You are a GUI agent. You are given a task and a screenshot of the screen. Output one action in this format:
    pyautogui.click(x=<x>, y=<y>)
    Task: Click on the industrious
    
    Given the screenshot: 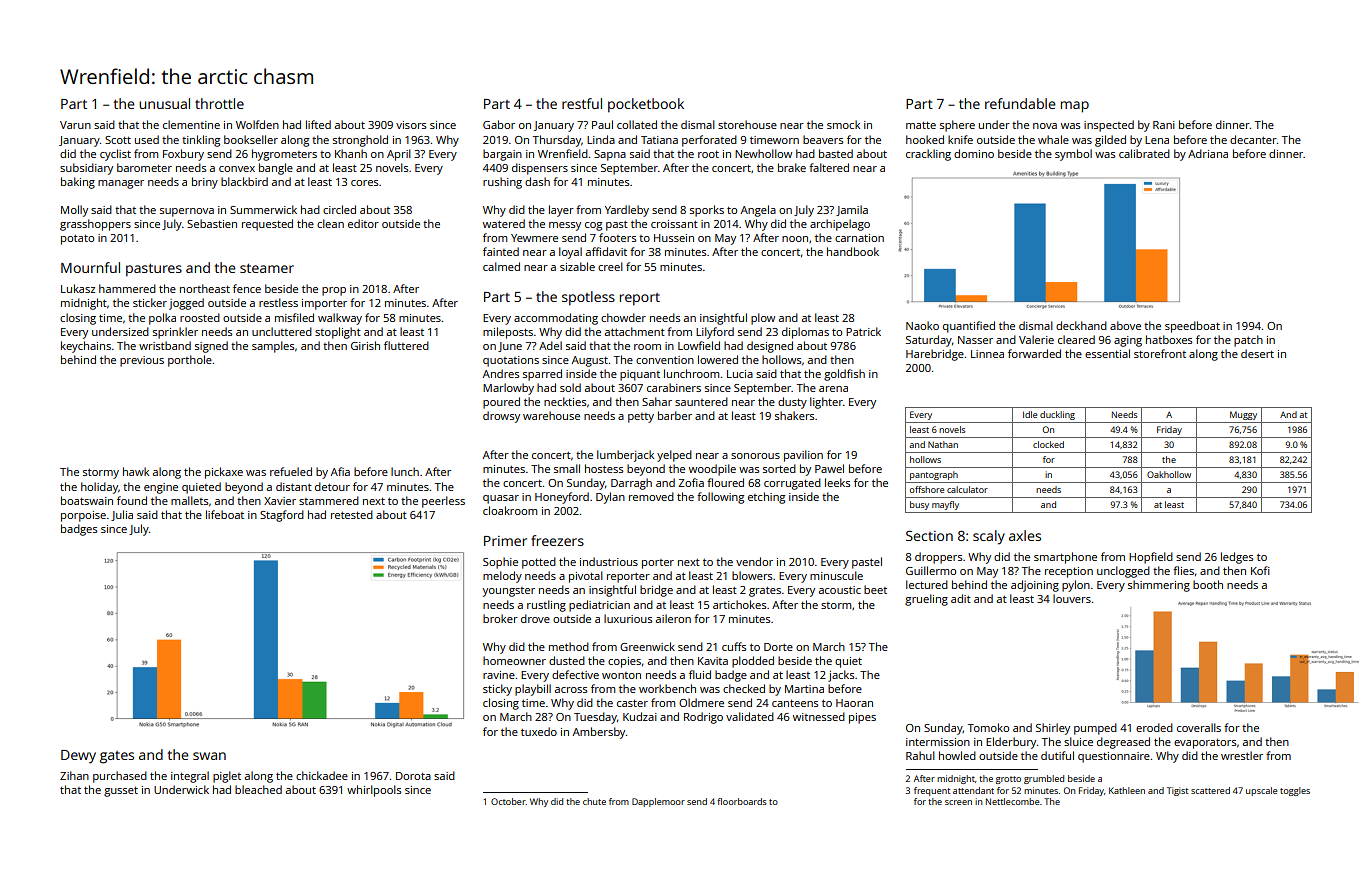 What is the action you would take?
    pyautogui.click(x=609, y=561)
